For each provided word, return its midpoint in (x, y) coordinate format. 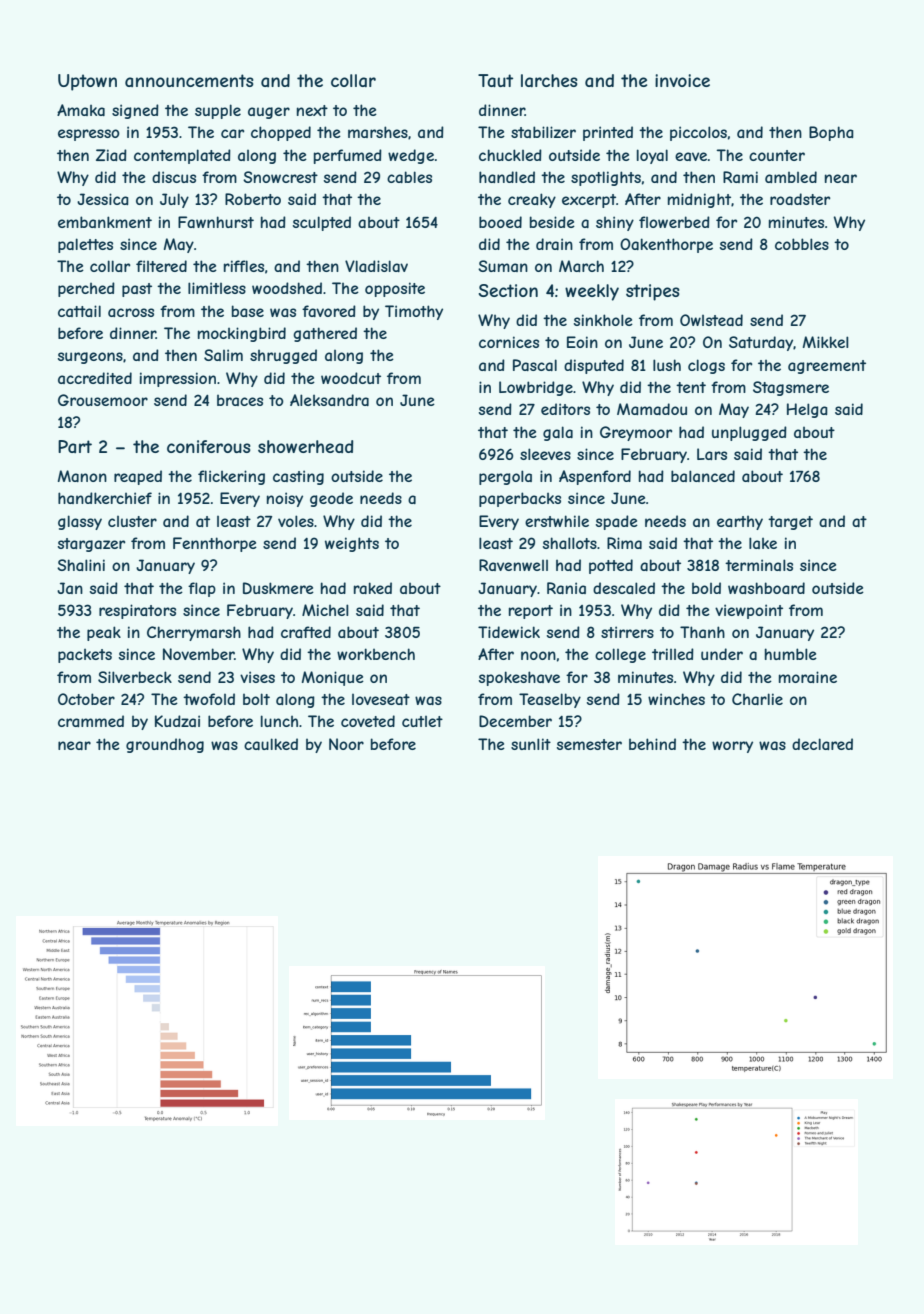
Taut (495, 80)
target (790, 523)
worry (732, 747)
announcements (189, 80)
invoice (682, 80)
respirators (137, 611)
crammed (91, 721)
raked (373, 588)
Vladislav (376, 266)
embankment (105, 222)
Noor (346, 744)
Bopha (831, 133)
